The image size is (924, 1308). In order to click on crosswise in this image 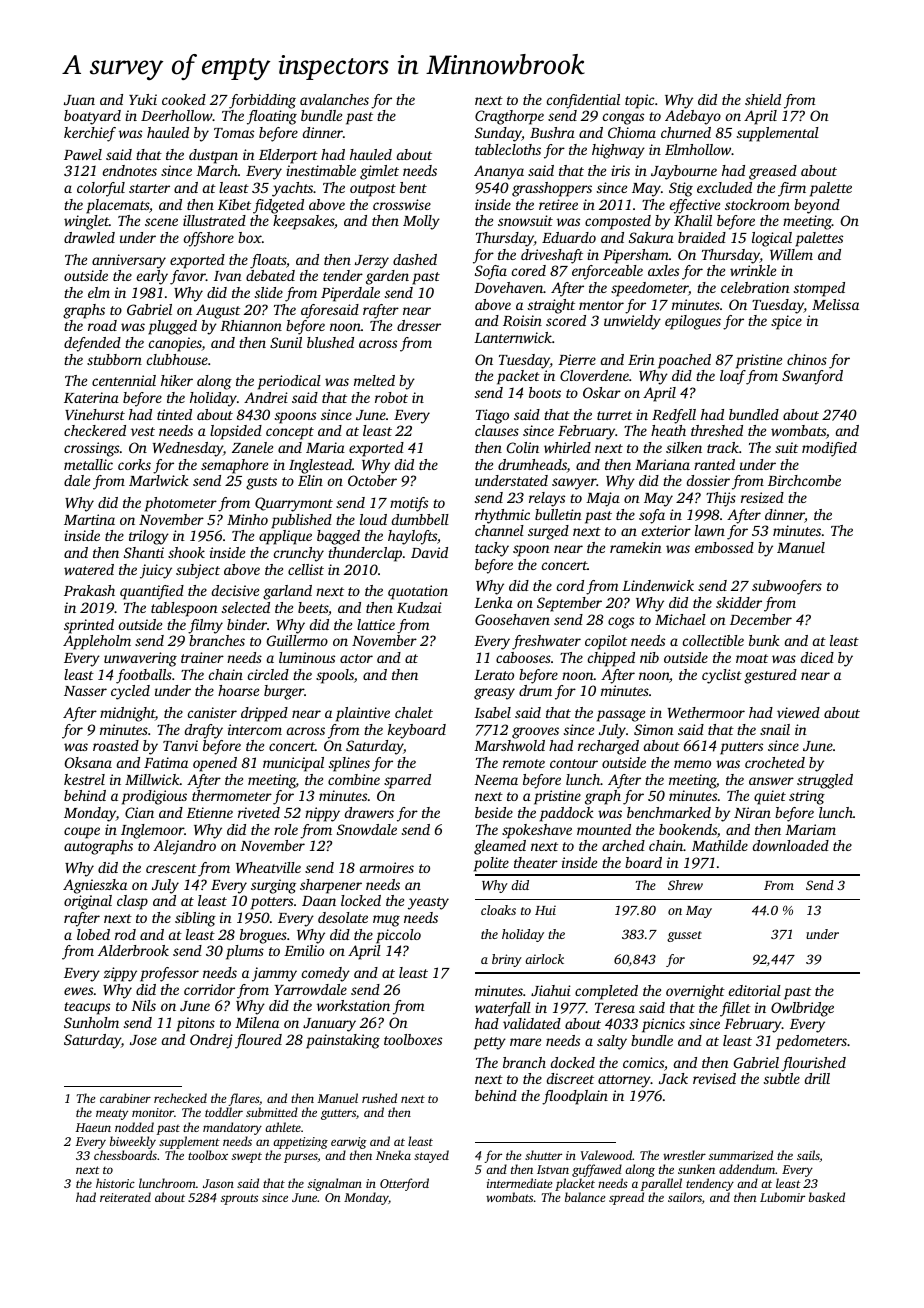, I will do `click(402, 204)`.
